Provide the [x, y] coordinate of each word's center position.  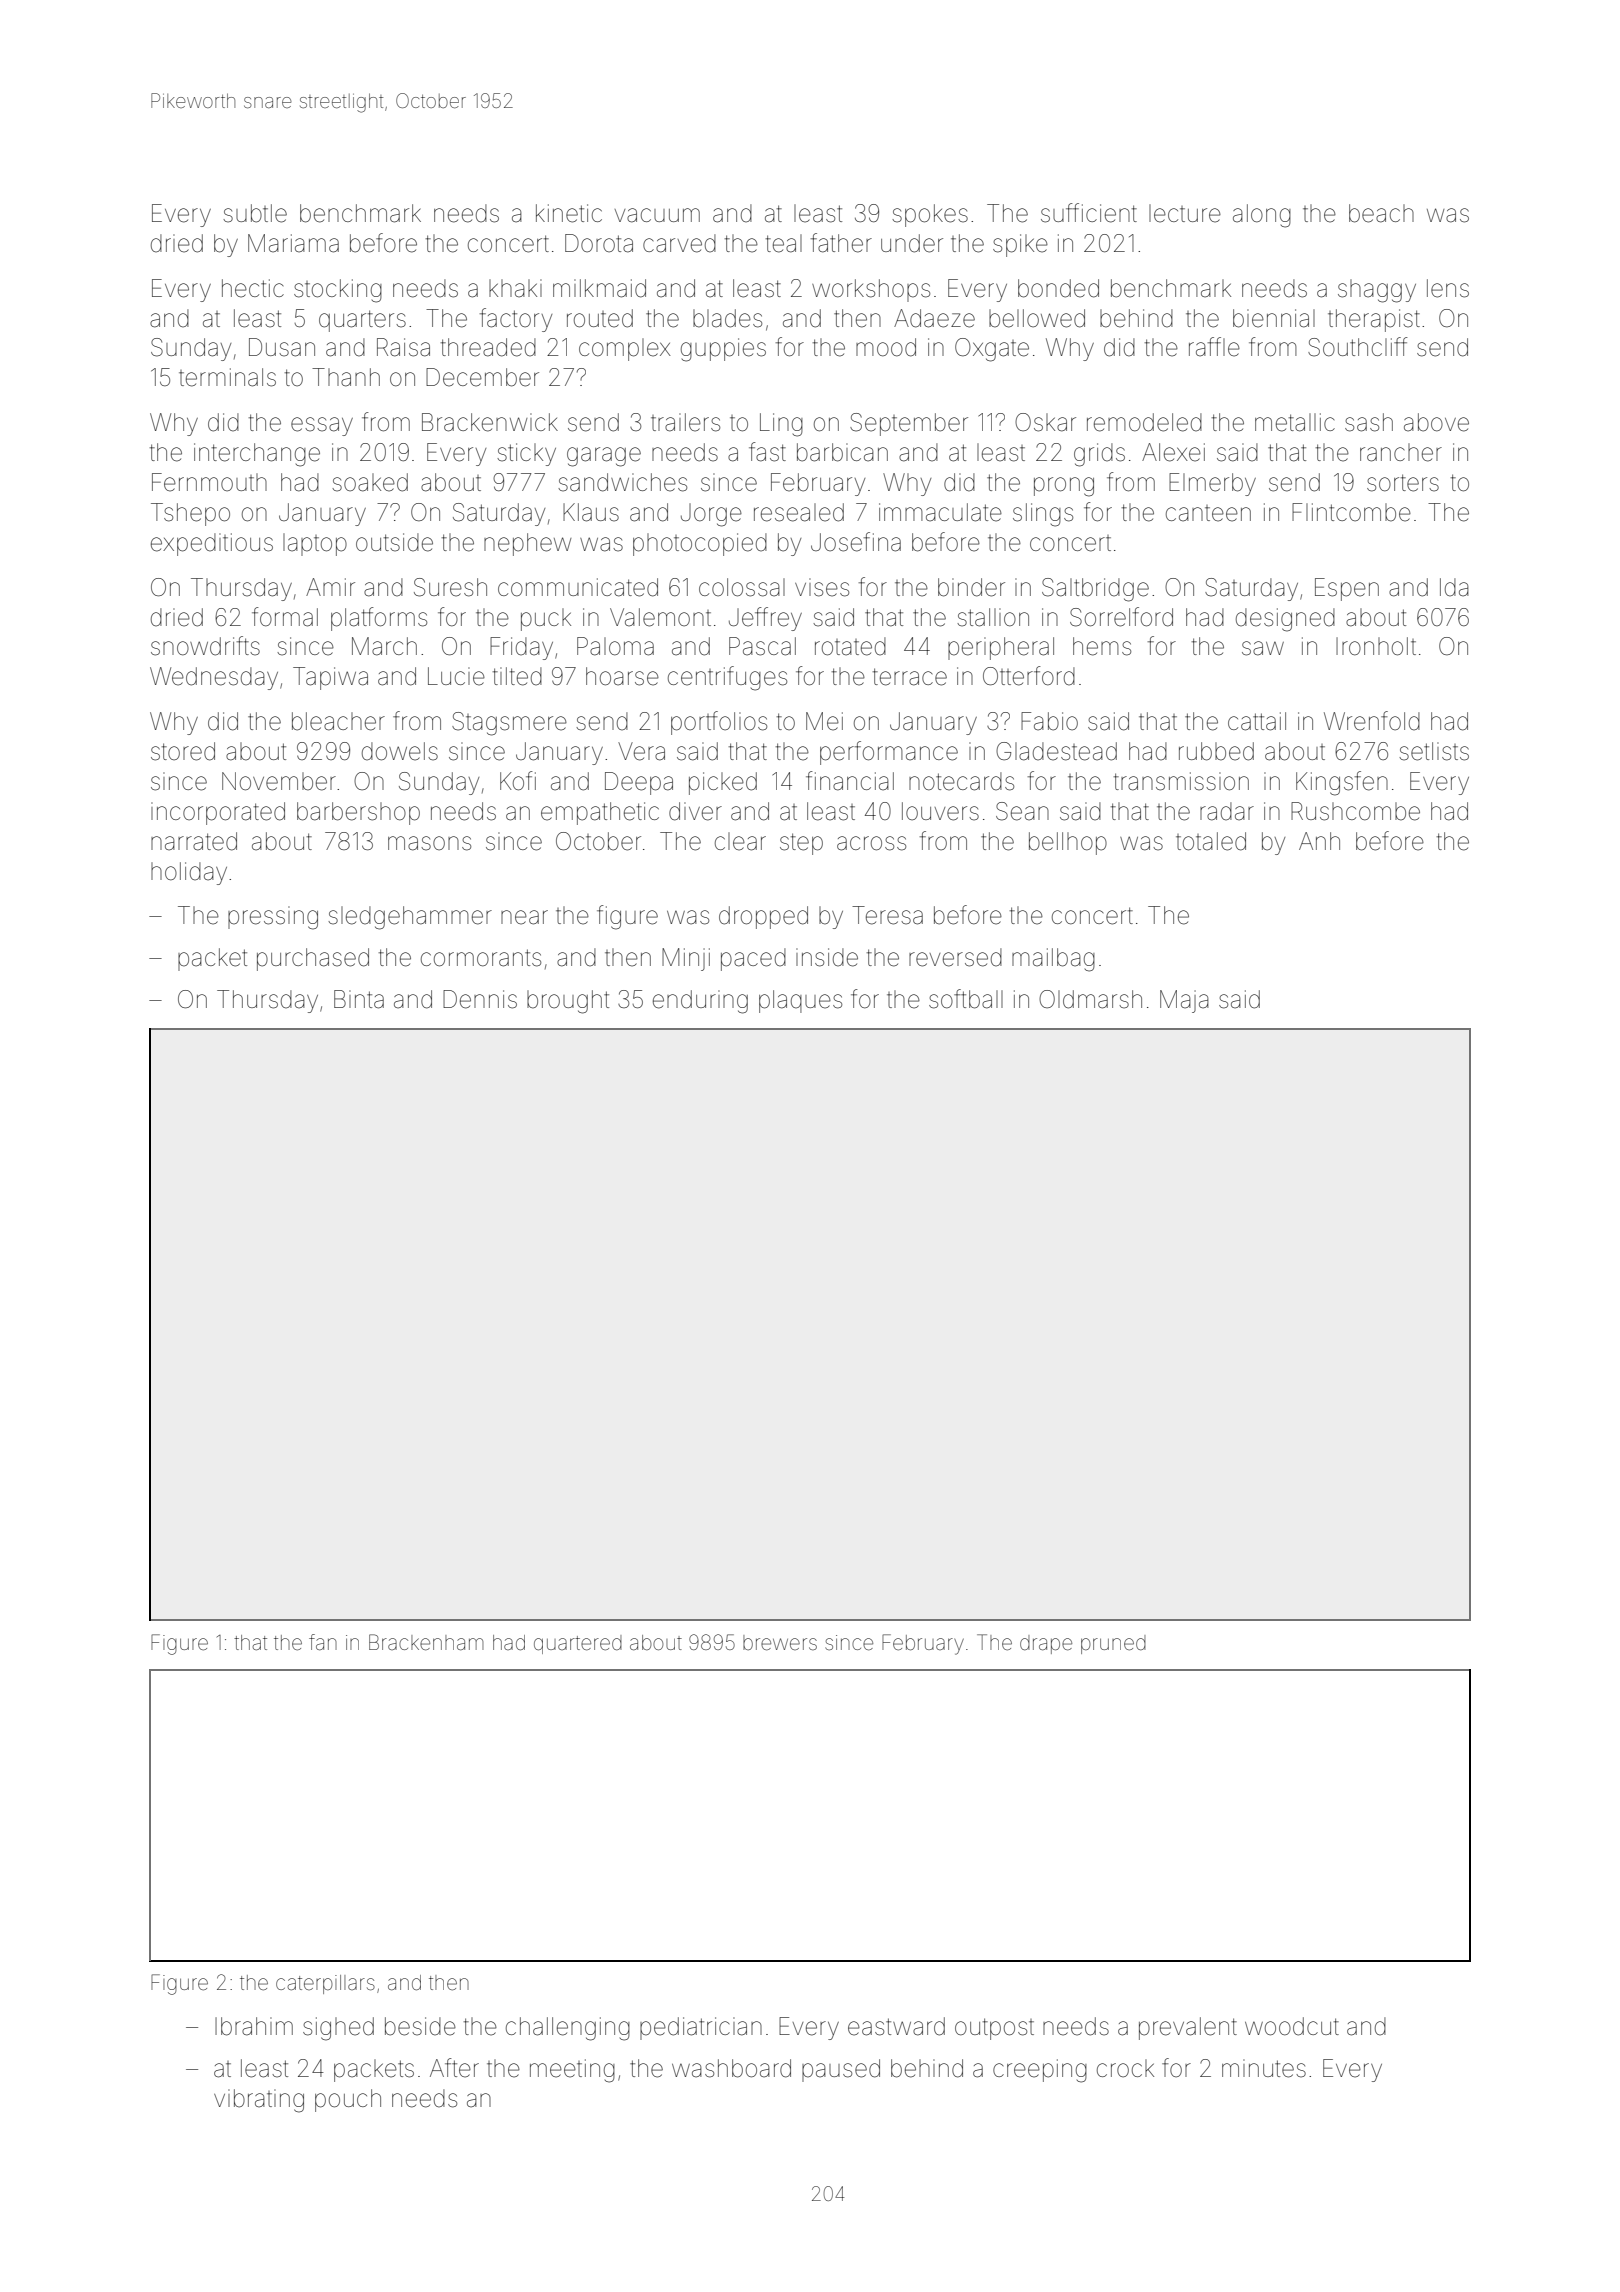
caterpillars [325, 1984]
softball [966, 999]
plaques [800, 1001]
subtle [255, 213]
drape [1046, 1644]
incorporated [218, 813]
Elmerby [1212, 484]
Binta [359, 999]
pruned [1113, 1644]
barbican [842, 452]
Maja [1184, 1001]
